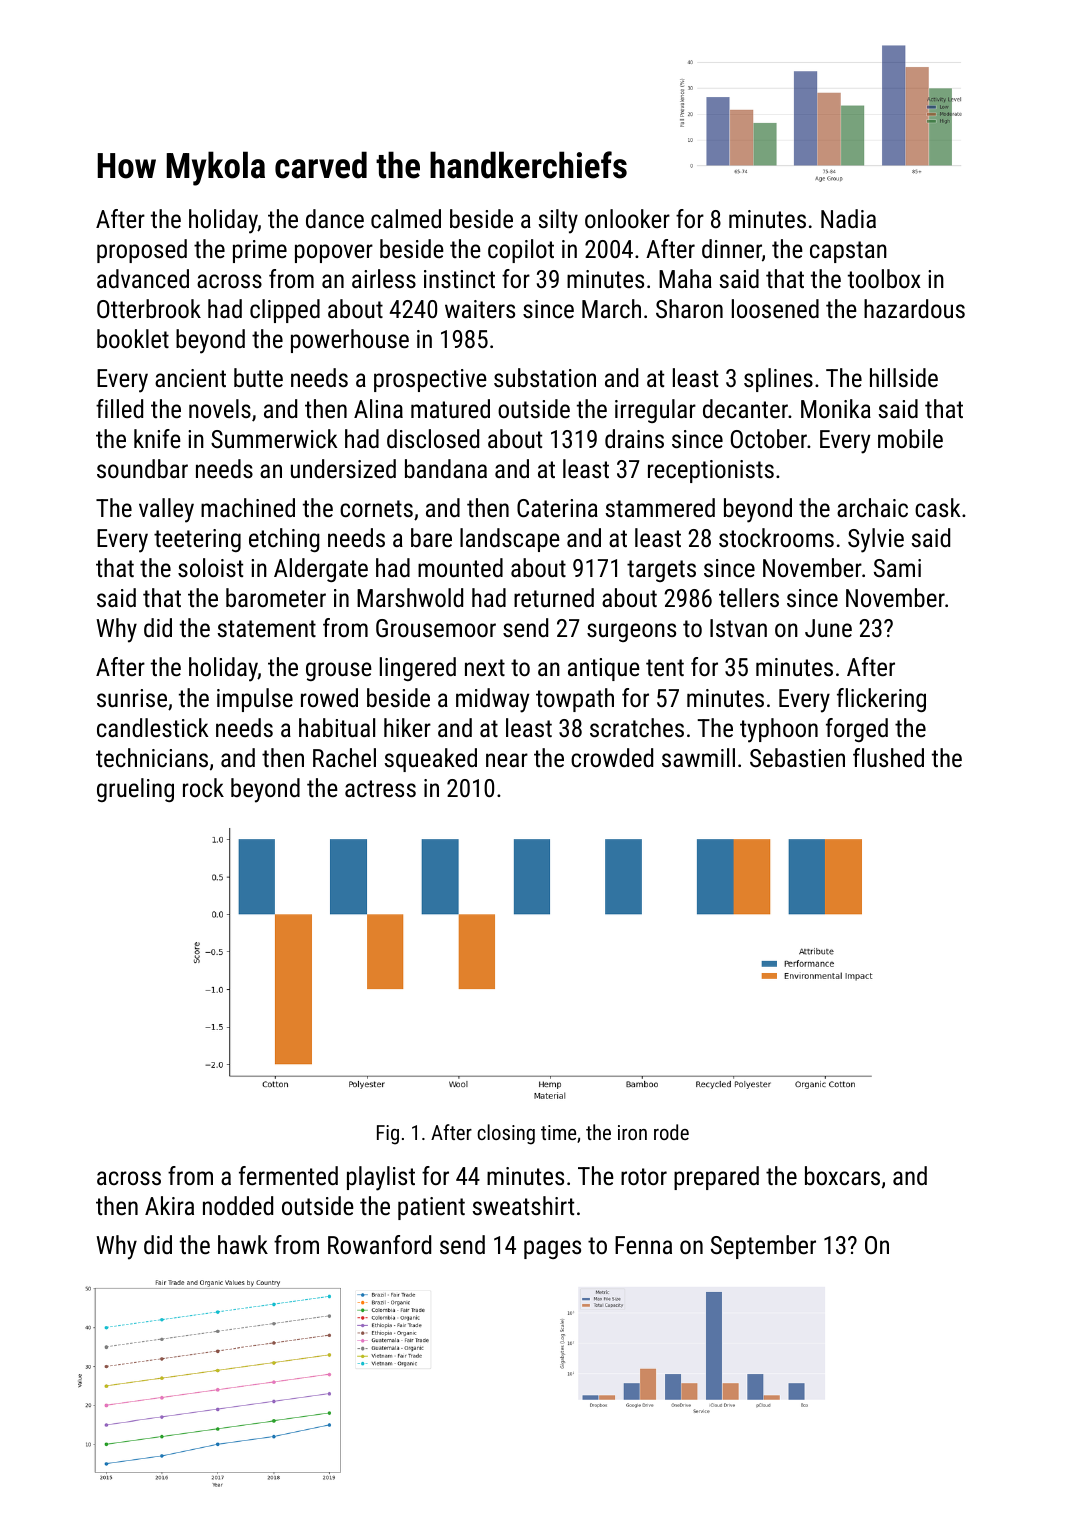 Image resolution: width=1065 pixels, height=1513 pixels. I want to click on cornets, so click(376, 508).
